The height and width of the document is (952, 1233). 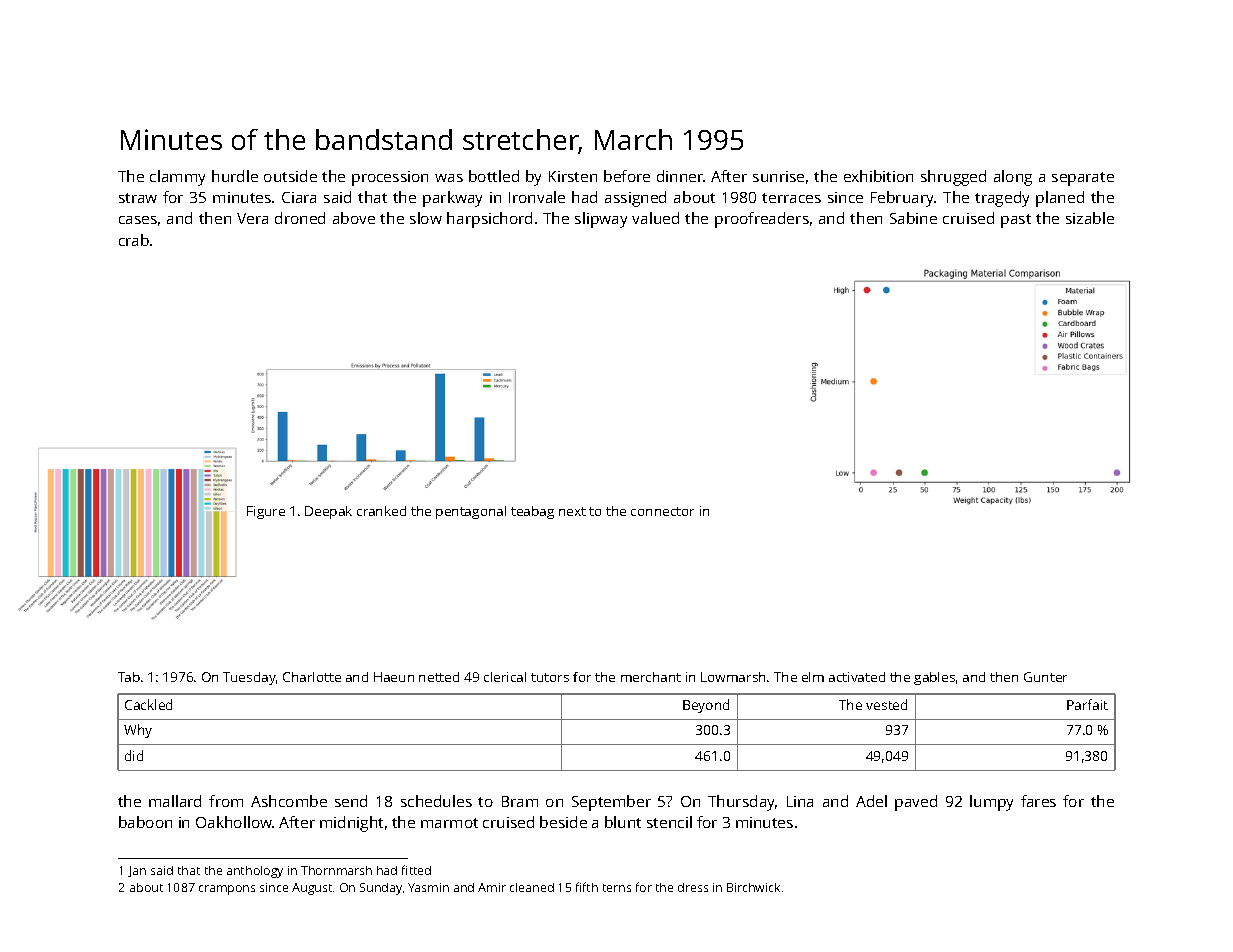 What do you see at coordinates (662, 511) in the document?
I see `connector` at bounding box center [662, 511].
